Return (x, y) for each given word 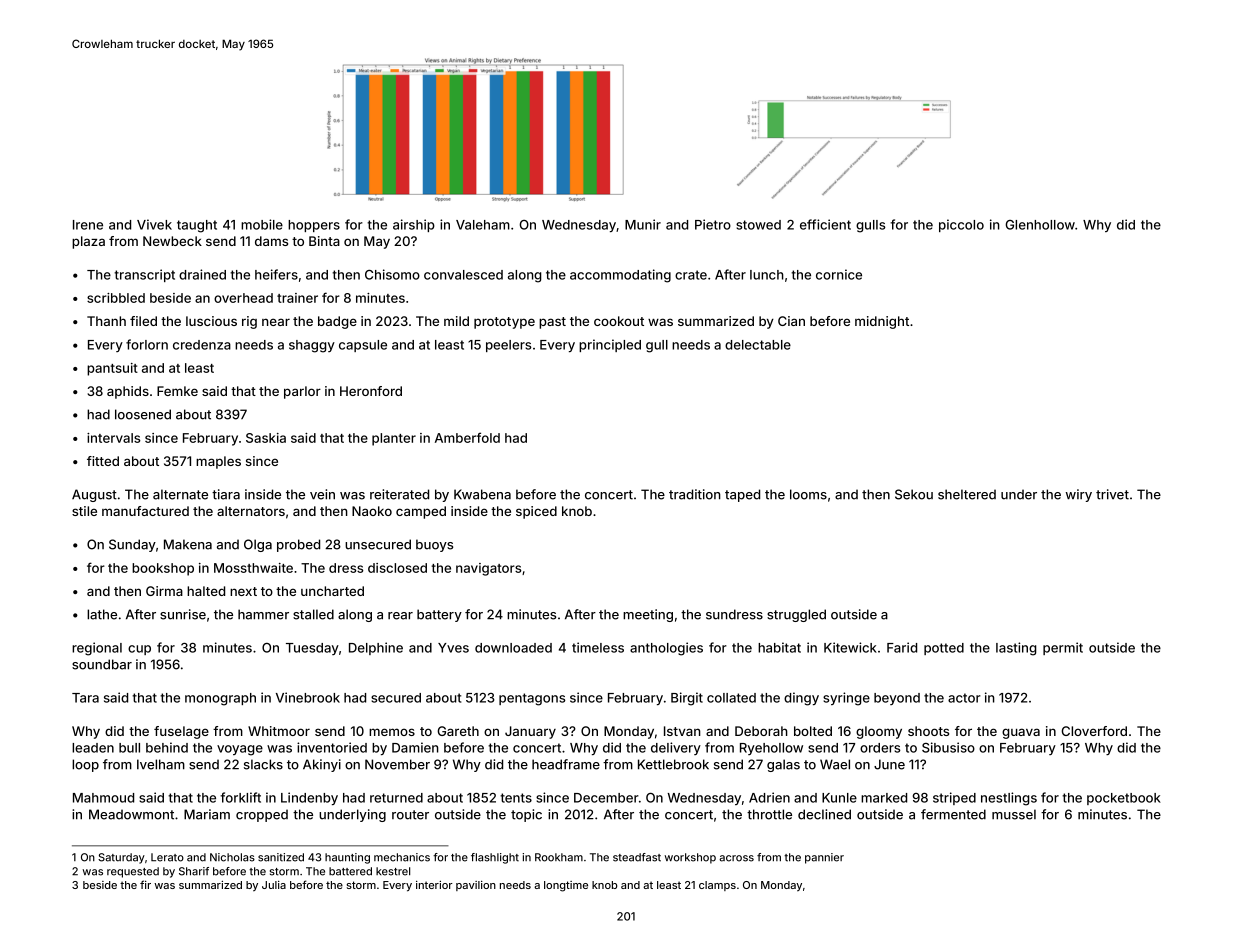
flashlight (495, 858)
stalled (313, 614)
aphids (128, 392)
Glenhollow (1040, 225)
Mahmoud (103, 798)
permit (1063, 648)
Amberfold (467, 437)
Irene (88, 225)
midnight (882, 322)
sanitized (281, 857)
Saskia (266, 438)
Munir (643, 224)
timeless (598, 647)
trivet (1112, 494)
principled (610, 345)
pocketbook (1124, 799)
